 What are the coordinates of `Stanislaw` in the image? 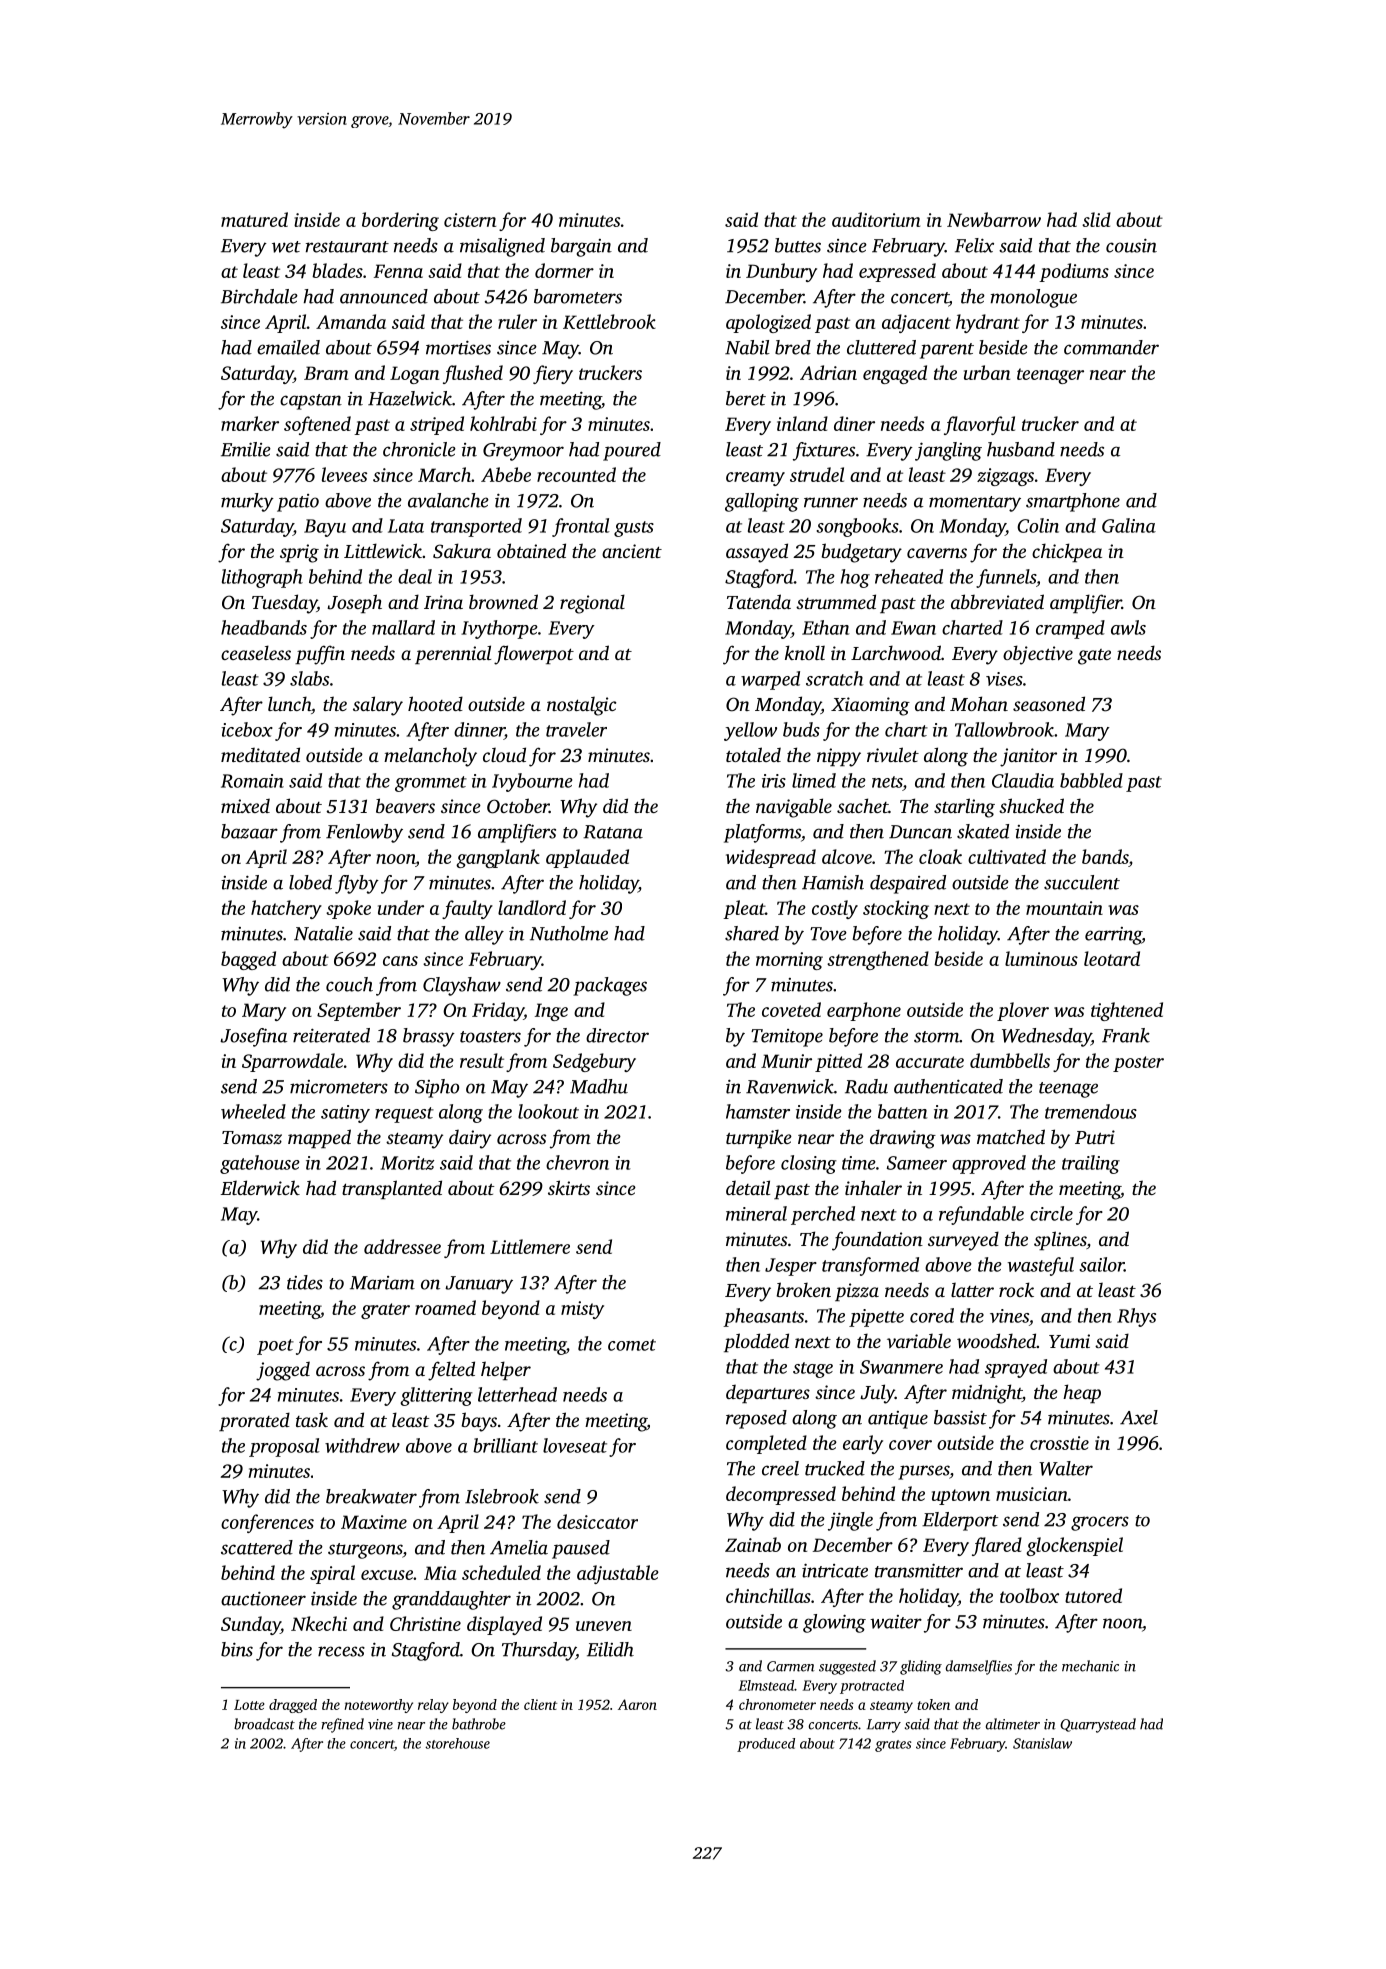 It's located at (1042, 1743).
